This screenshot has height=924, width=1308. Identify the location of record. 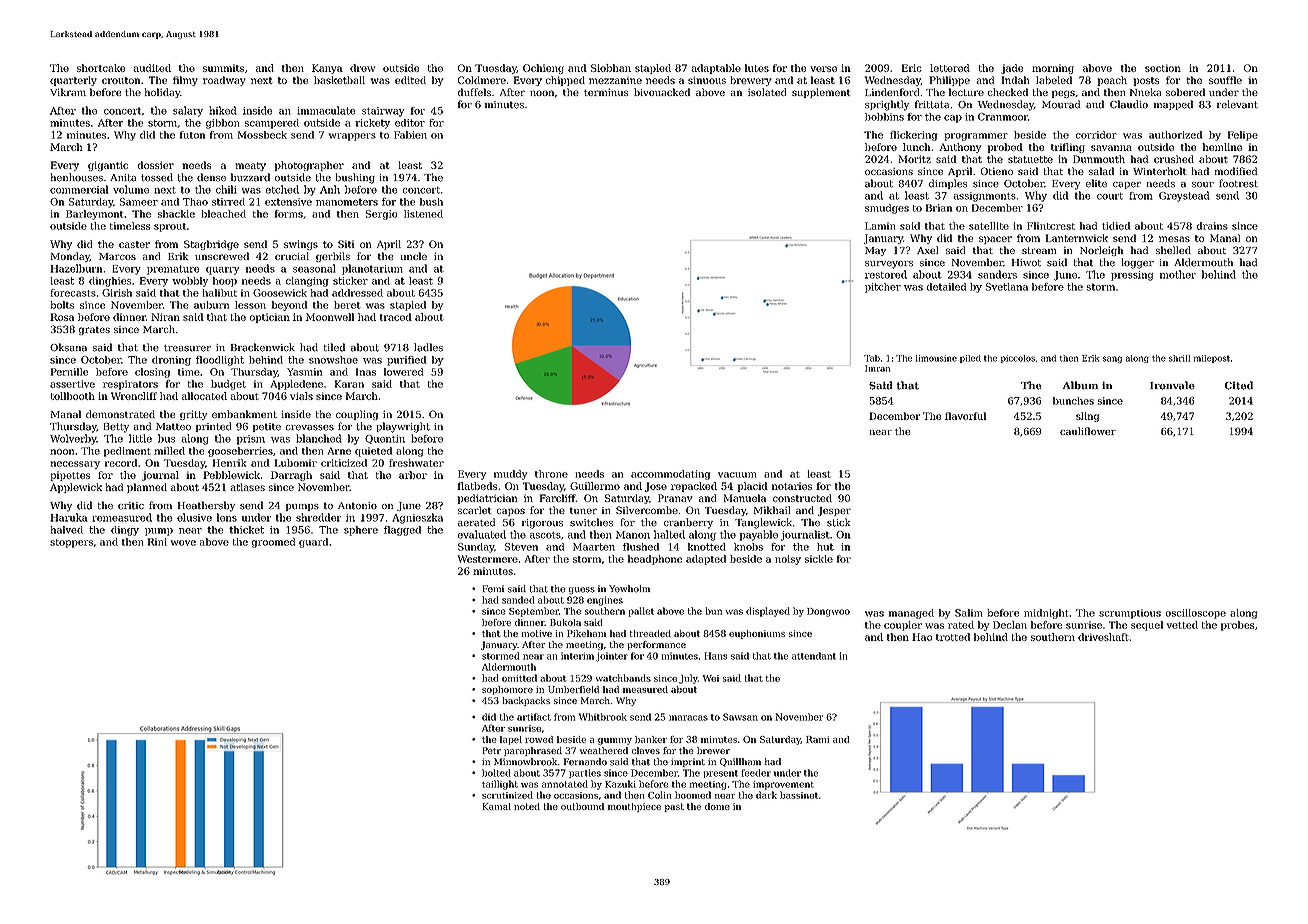
(121, 463).
